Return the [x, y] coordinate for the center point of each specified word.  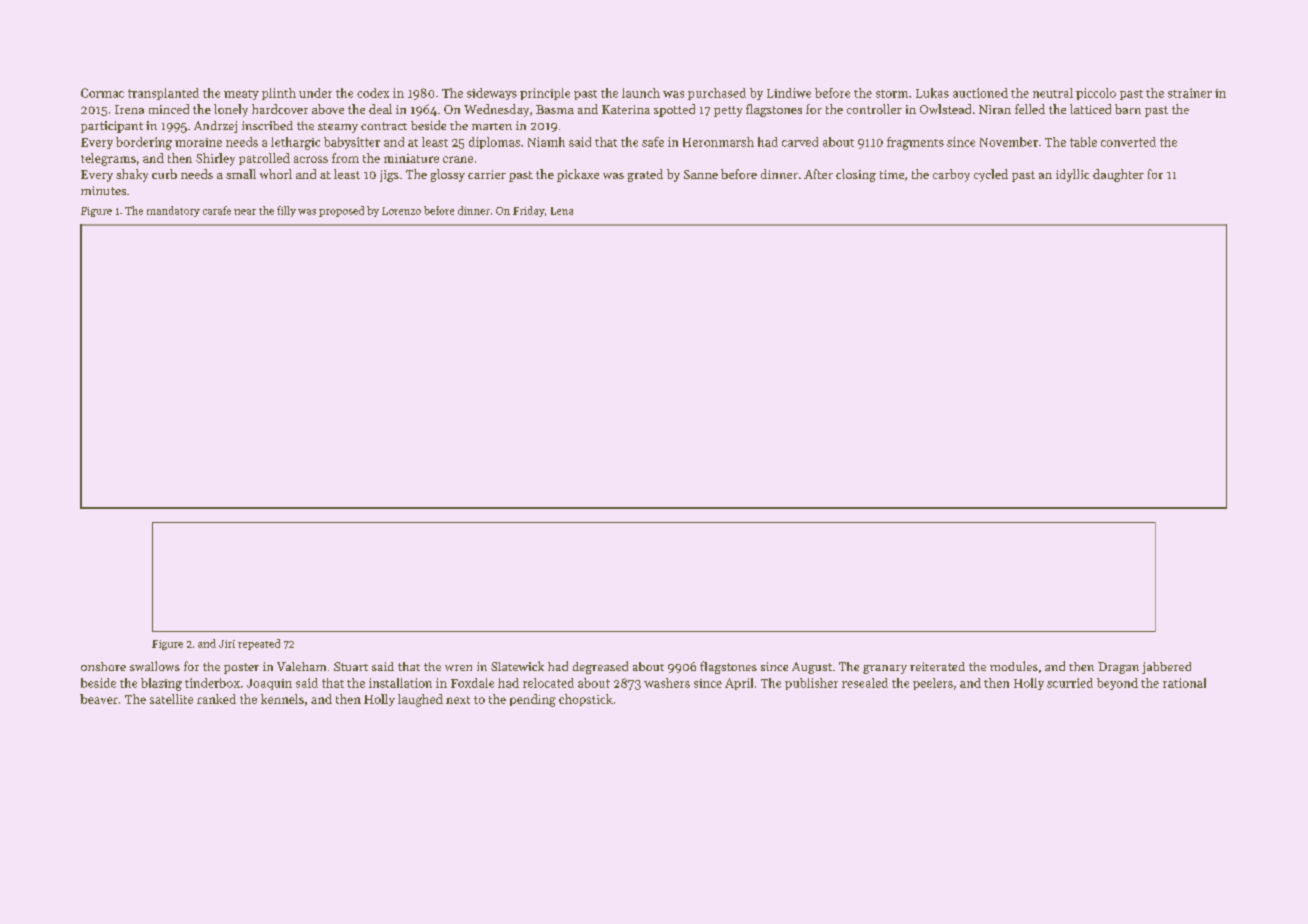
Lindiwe [789, 93]
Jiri [227, 644]
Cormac [102, 93]
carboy [951, 175]
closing [856, 175]
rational [1184, 683]
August [812, 668]
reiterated [937, 666]
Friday [529, 211]
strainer [1190, 93]
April [739, 684]
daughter [1118, 175]
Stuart [351, 666]
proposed [341, 211]
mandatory [173, 211]
